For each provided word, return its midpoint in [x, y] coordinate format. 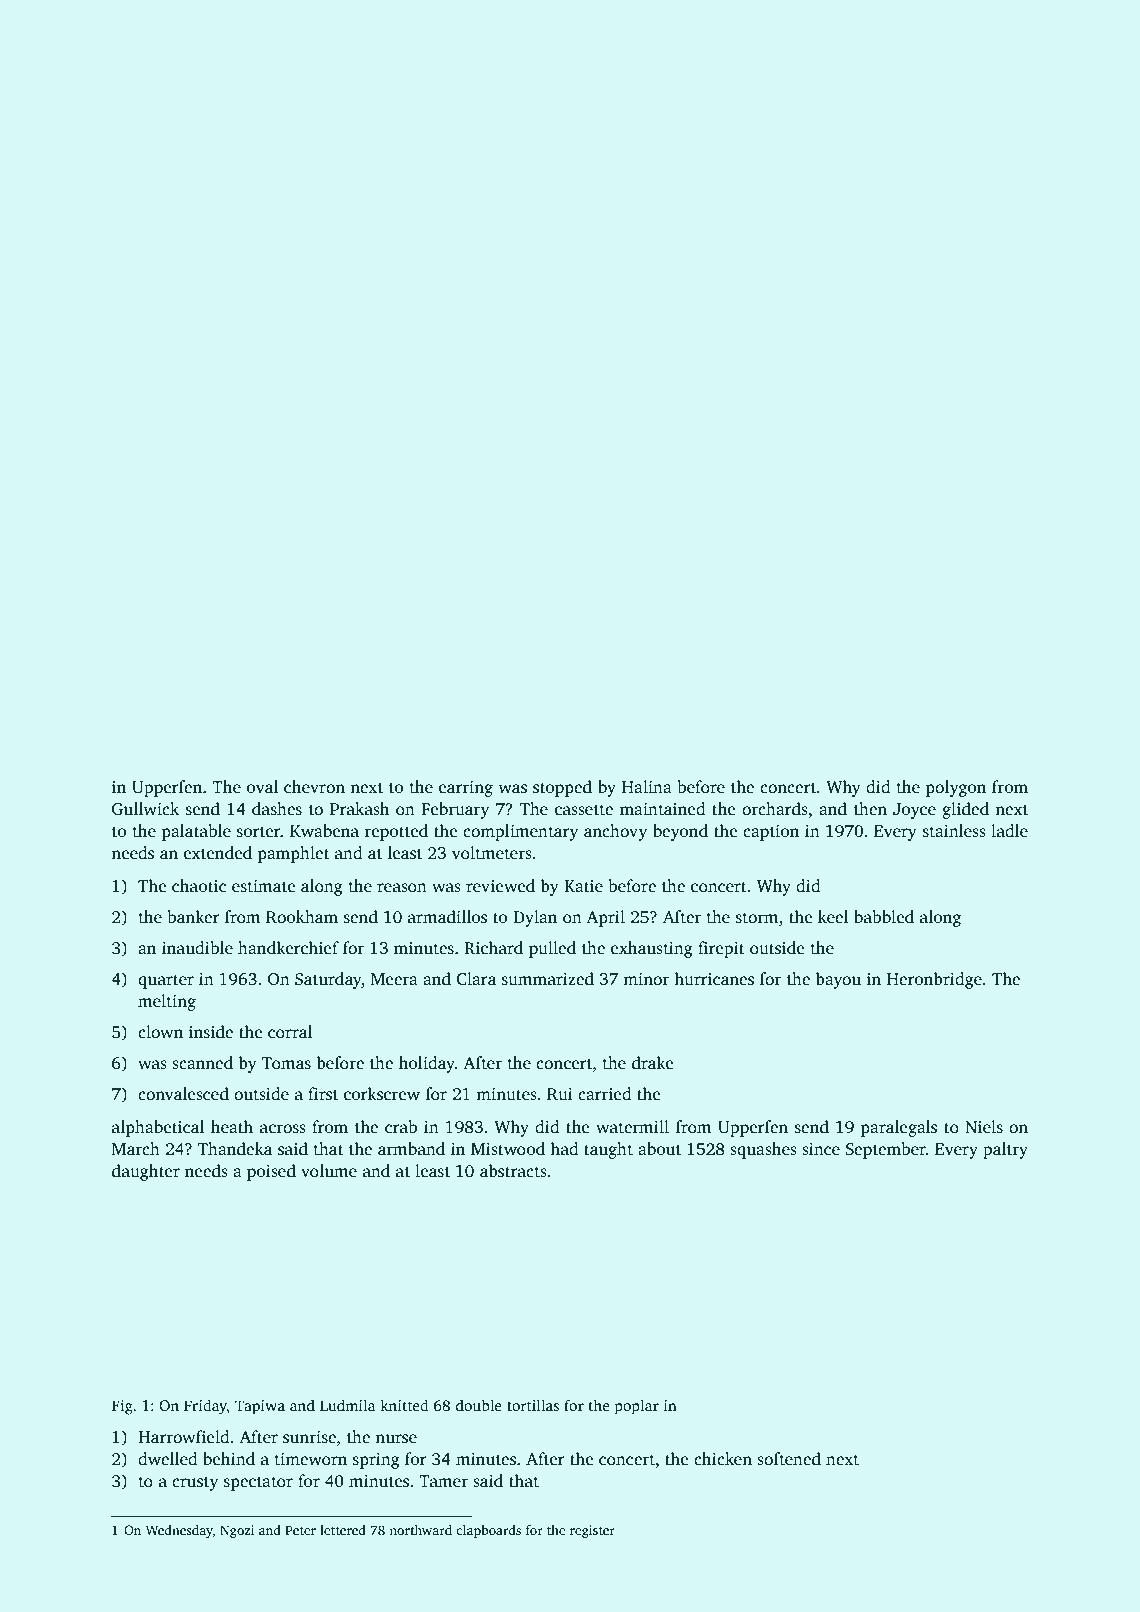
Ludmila [348, 1405]
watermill [632, 1127]
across [283, 1129]
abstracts [513, 1171]
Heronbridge [934, 980]
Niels [984, 1127]
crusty [195, 1483]
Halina [647, 786]
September [886, 1150]
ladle [1009, 831]
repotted [396, 832]
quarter [166, 981]
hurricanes [714, 979]
